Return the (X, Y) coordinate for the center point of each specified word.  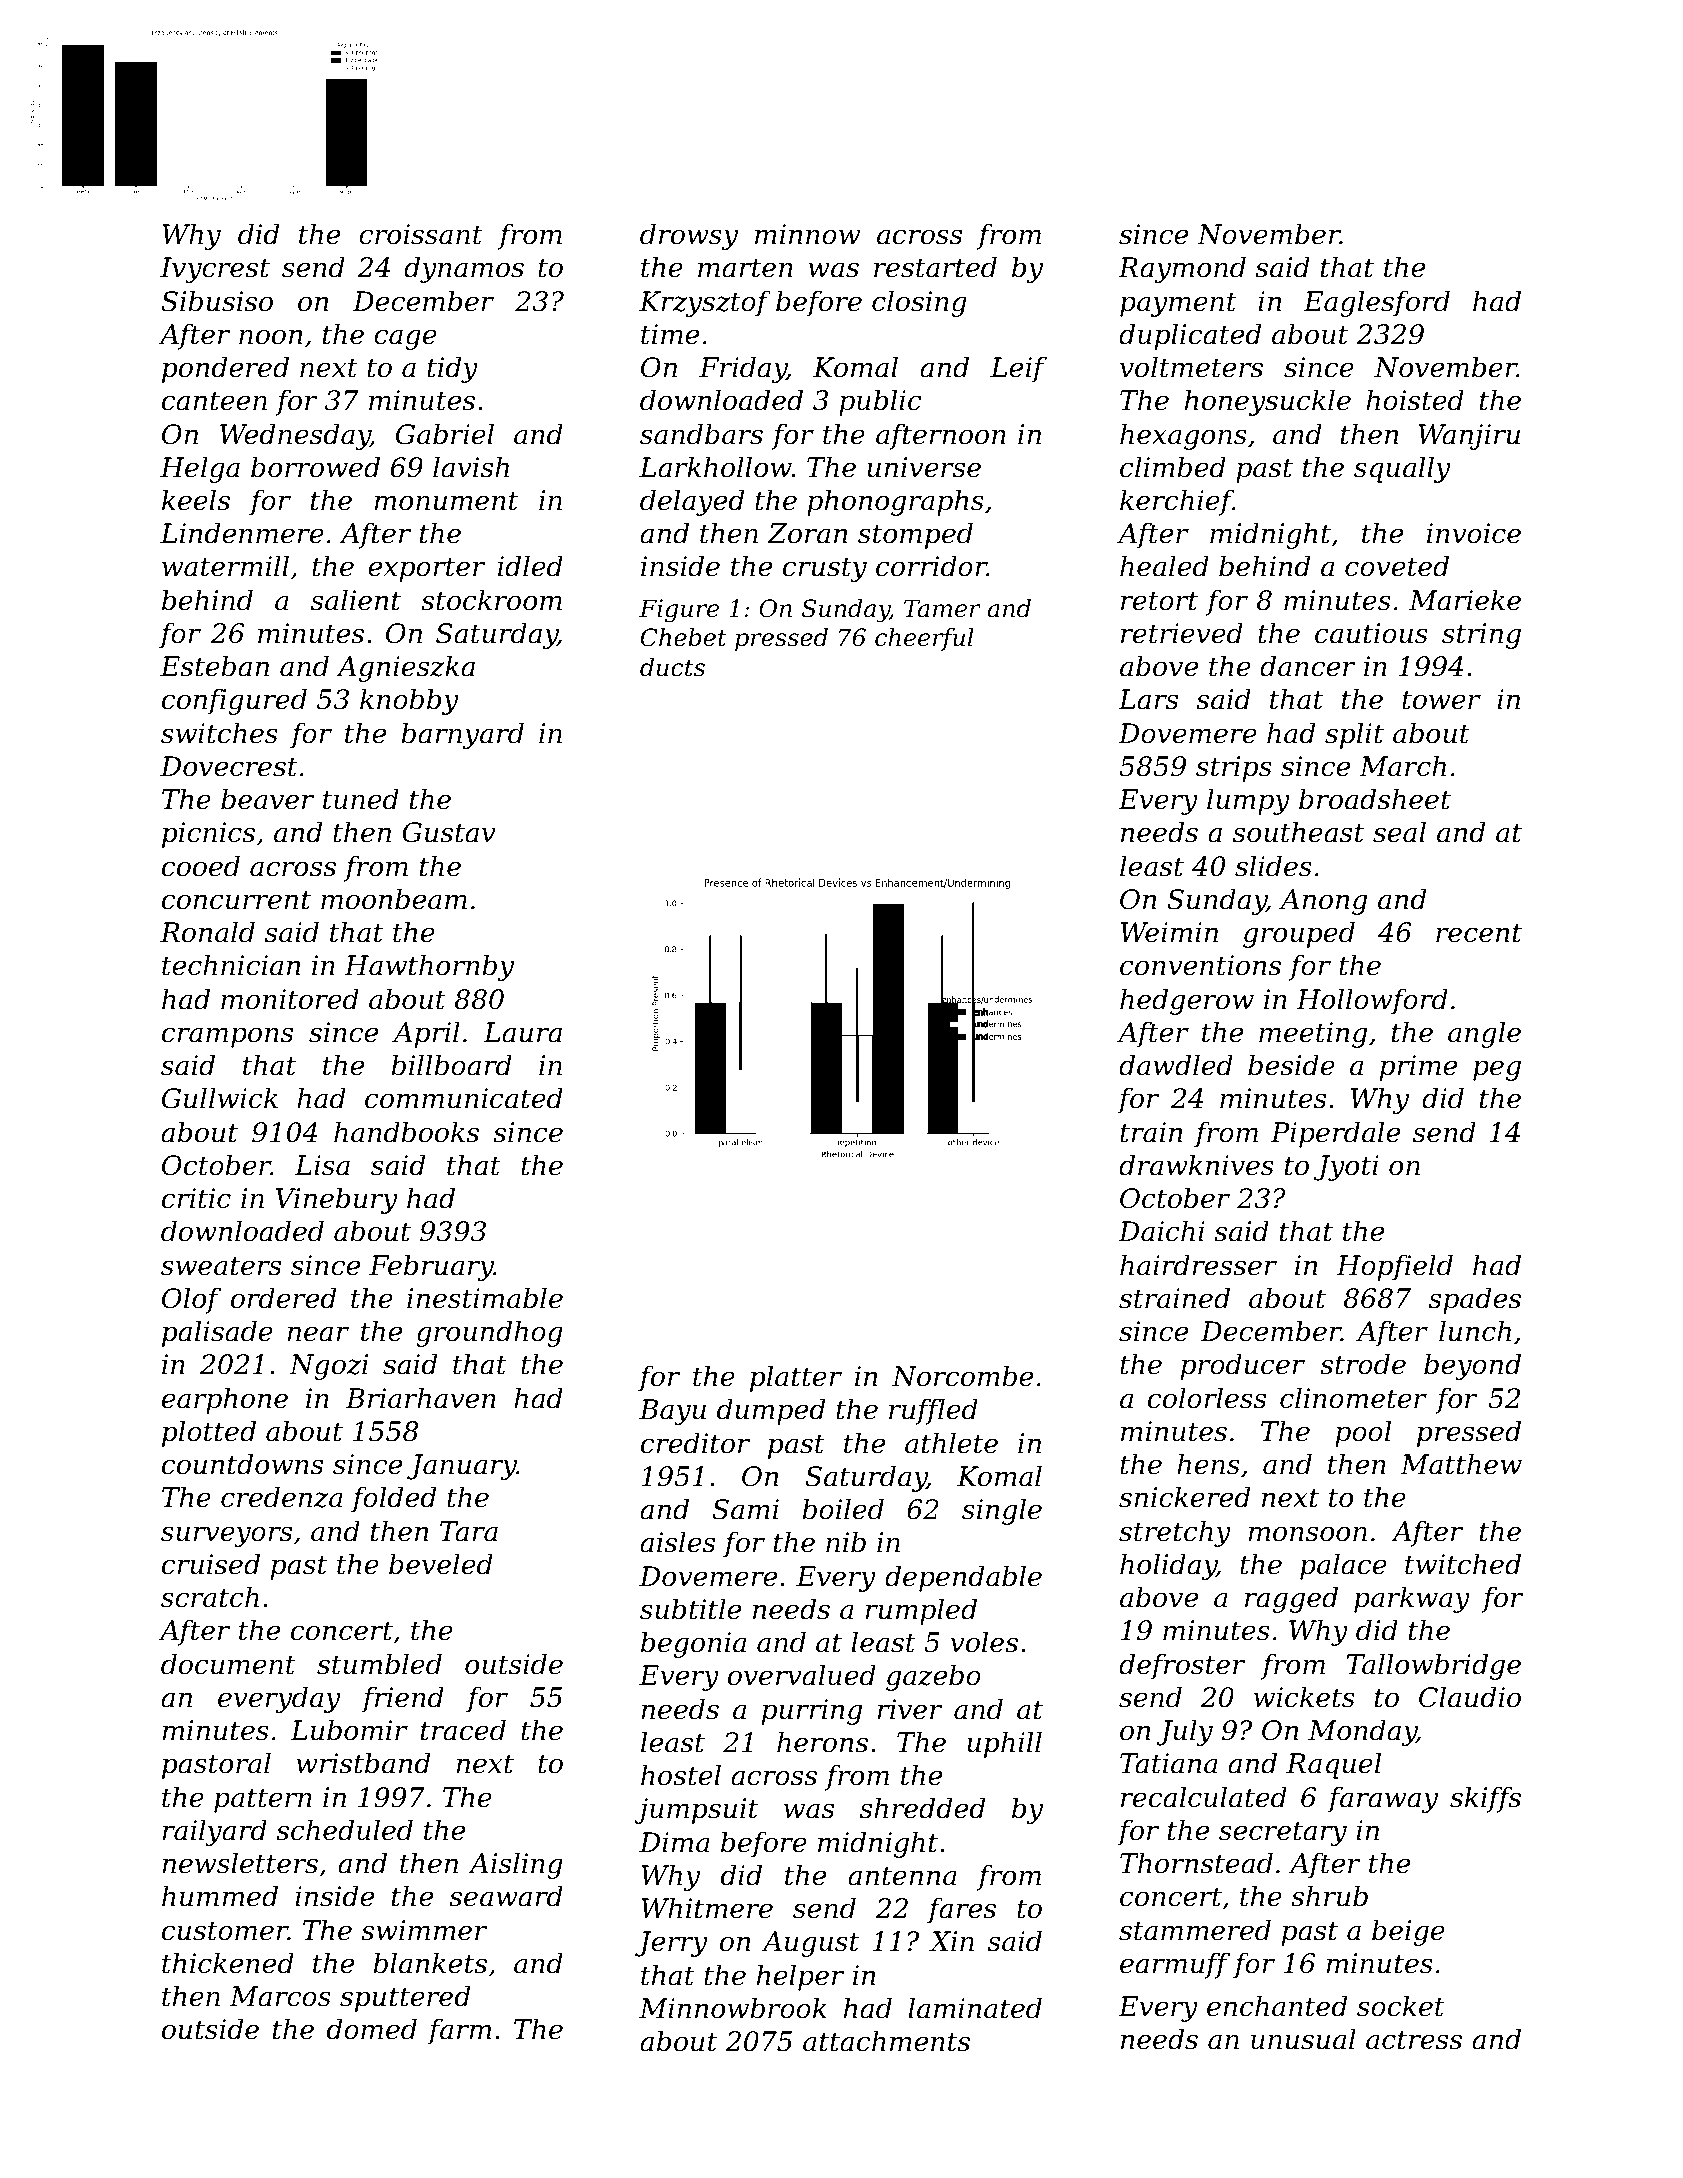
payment (1178, 305)
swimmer (424, 1930)
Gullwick (220, 1098)
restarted (935, 267)
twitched (1463, 1564)
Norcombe (962, 1376)
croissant (421, 234)
